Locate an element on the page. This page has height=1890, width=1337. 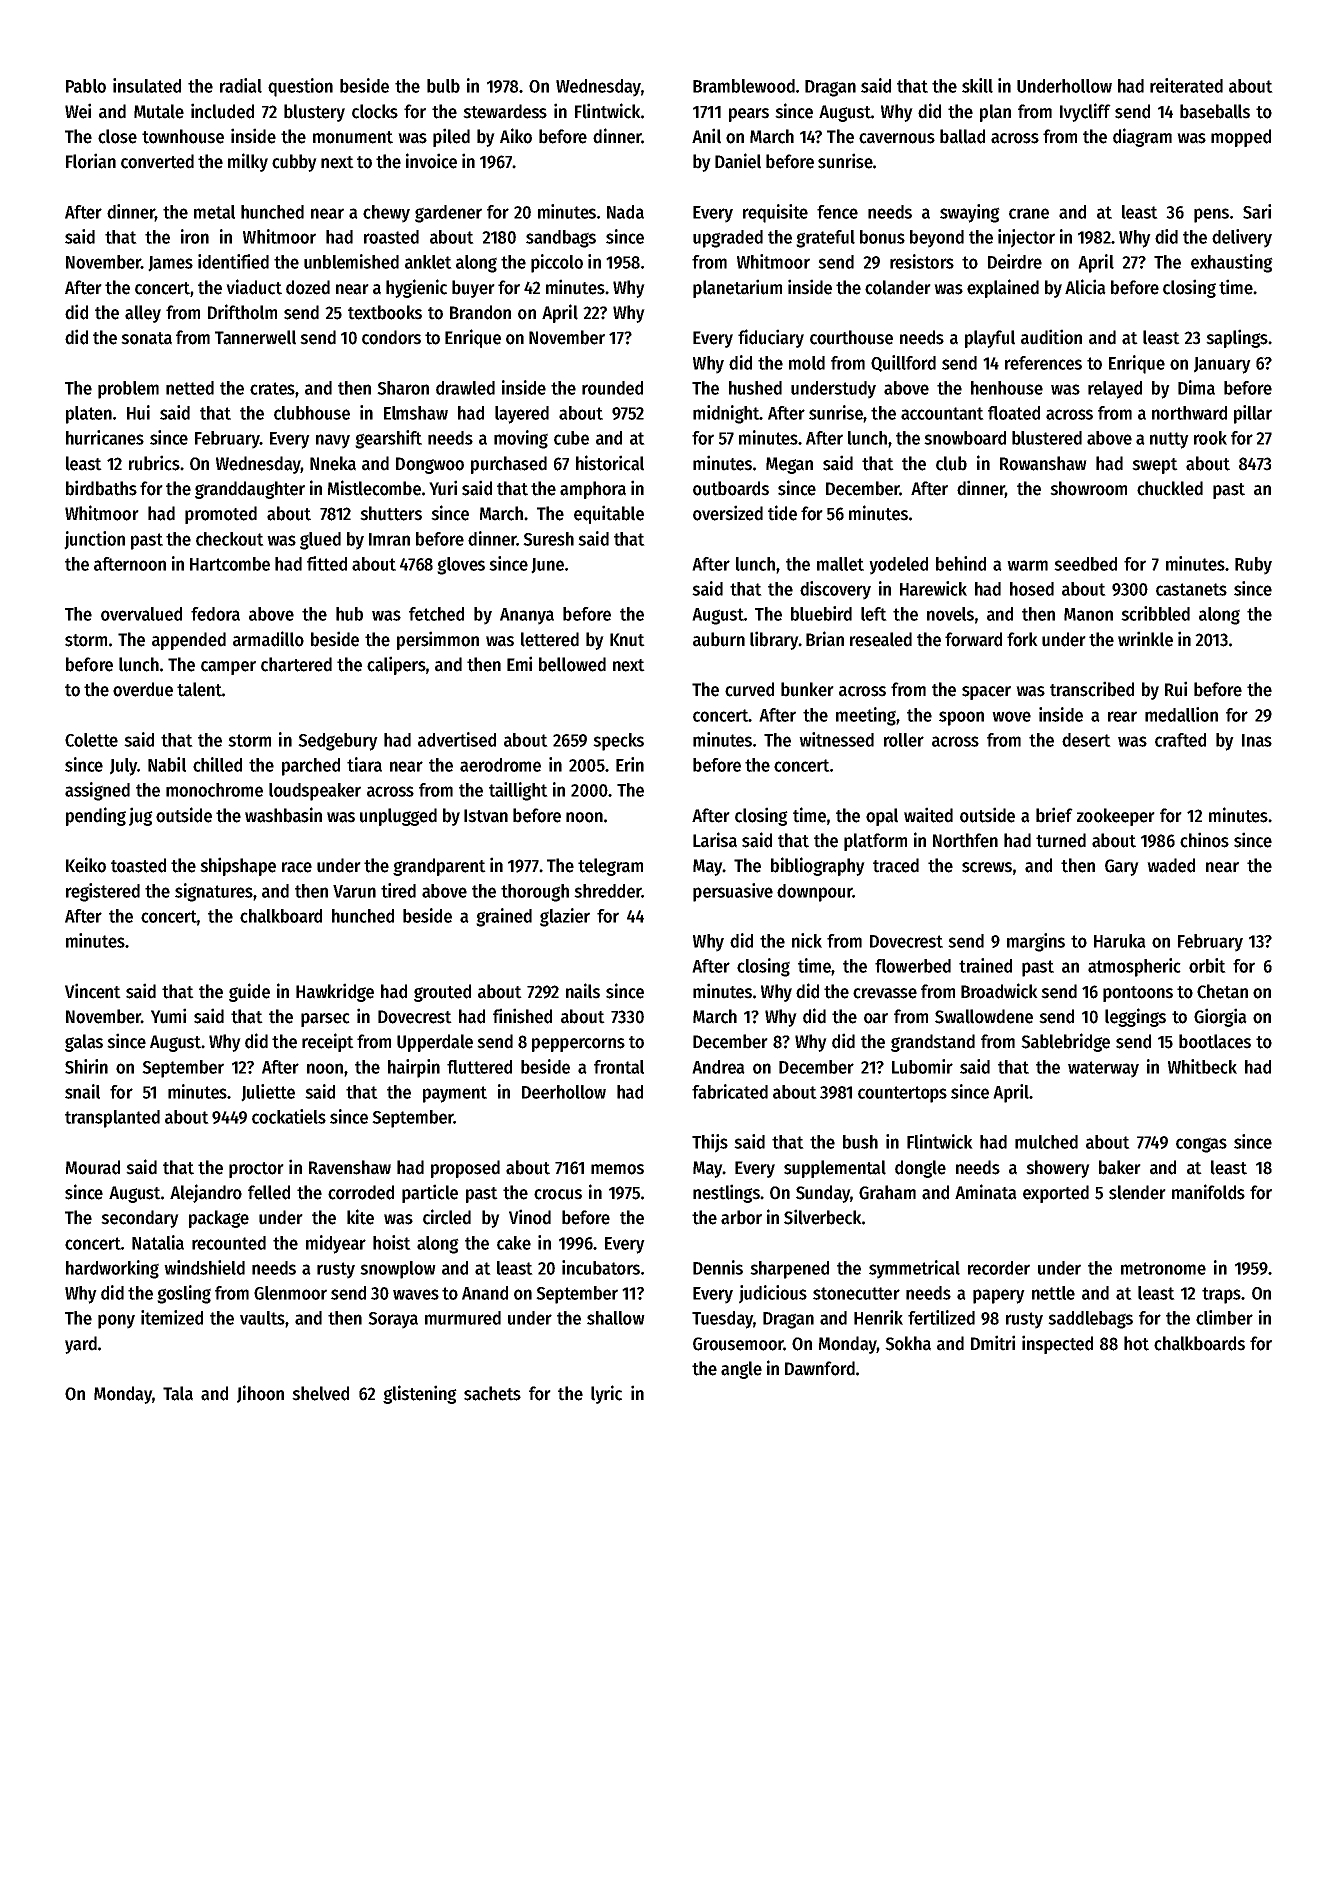
question is located at coordinates (300, 87).
